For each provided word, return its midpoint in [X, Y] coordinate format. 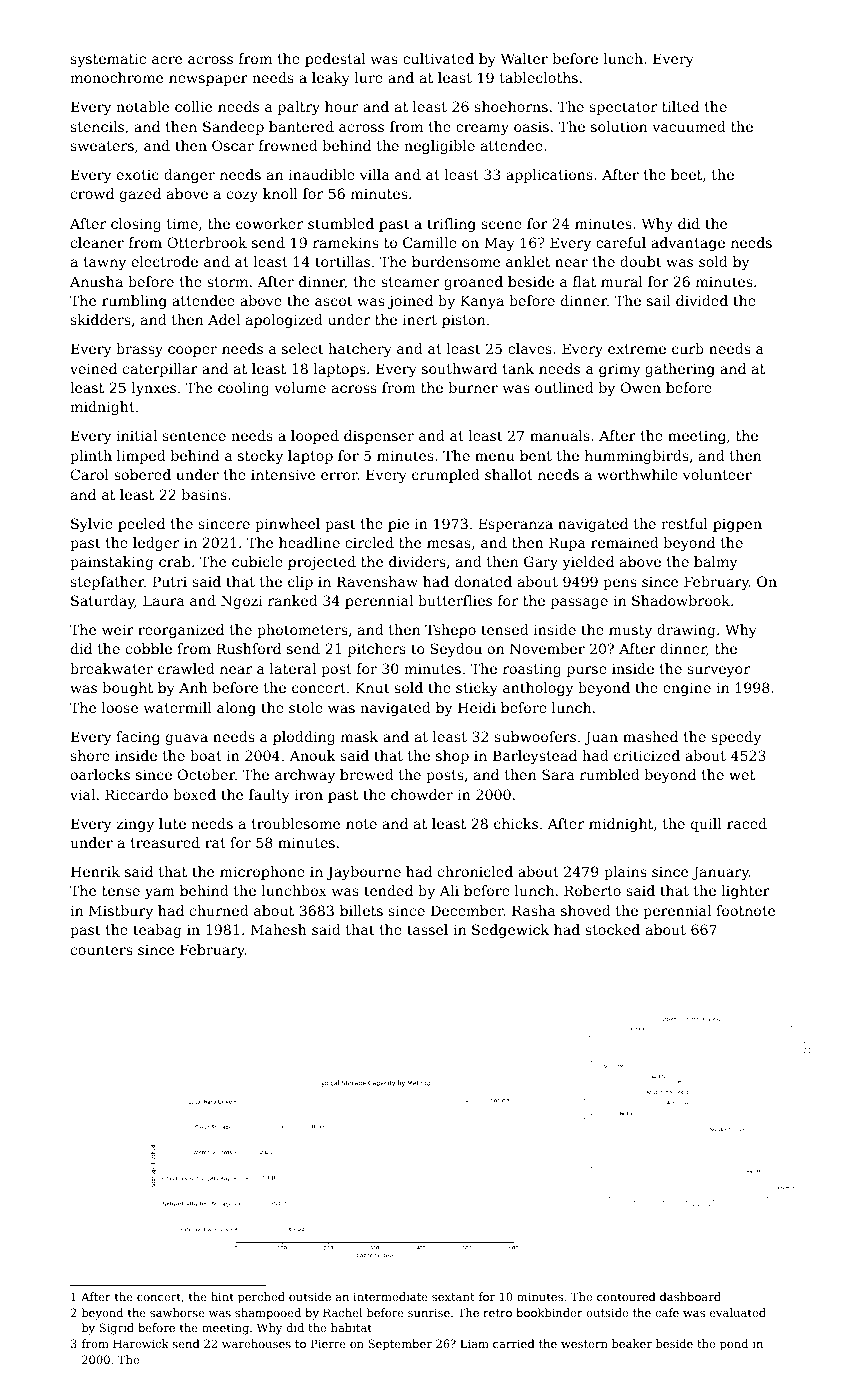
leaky [331, 79]
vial [82, 794]
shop [452, 757]
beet [686, 174]
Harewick [141, 1343]
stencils [97, 126]
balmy [715, 563]
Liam [474, 1343]
